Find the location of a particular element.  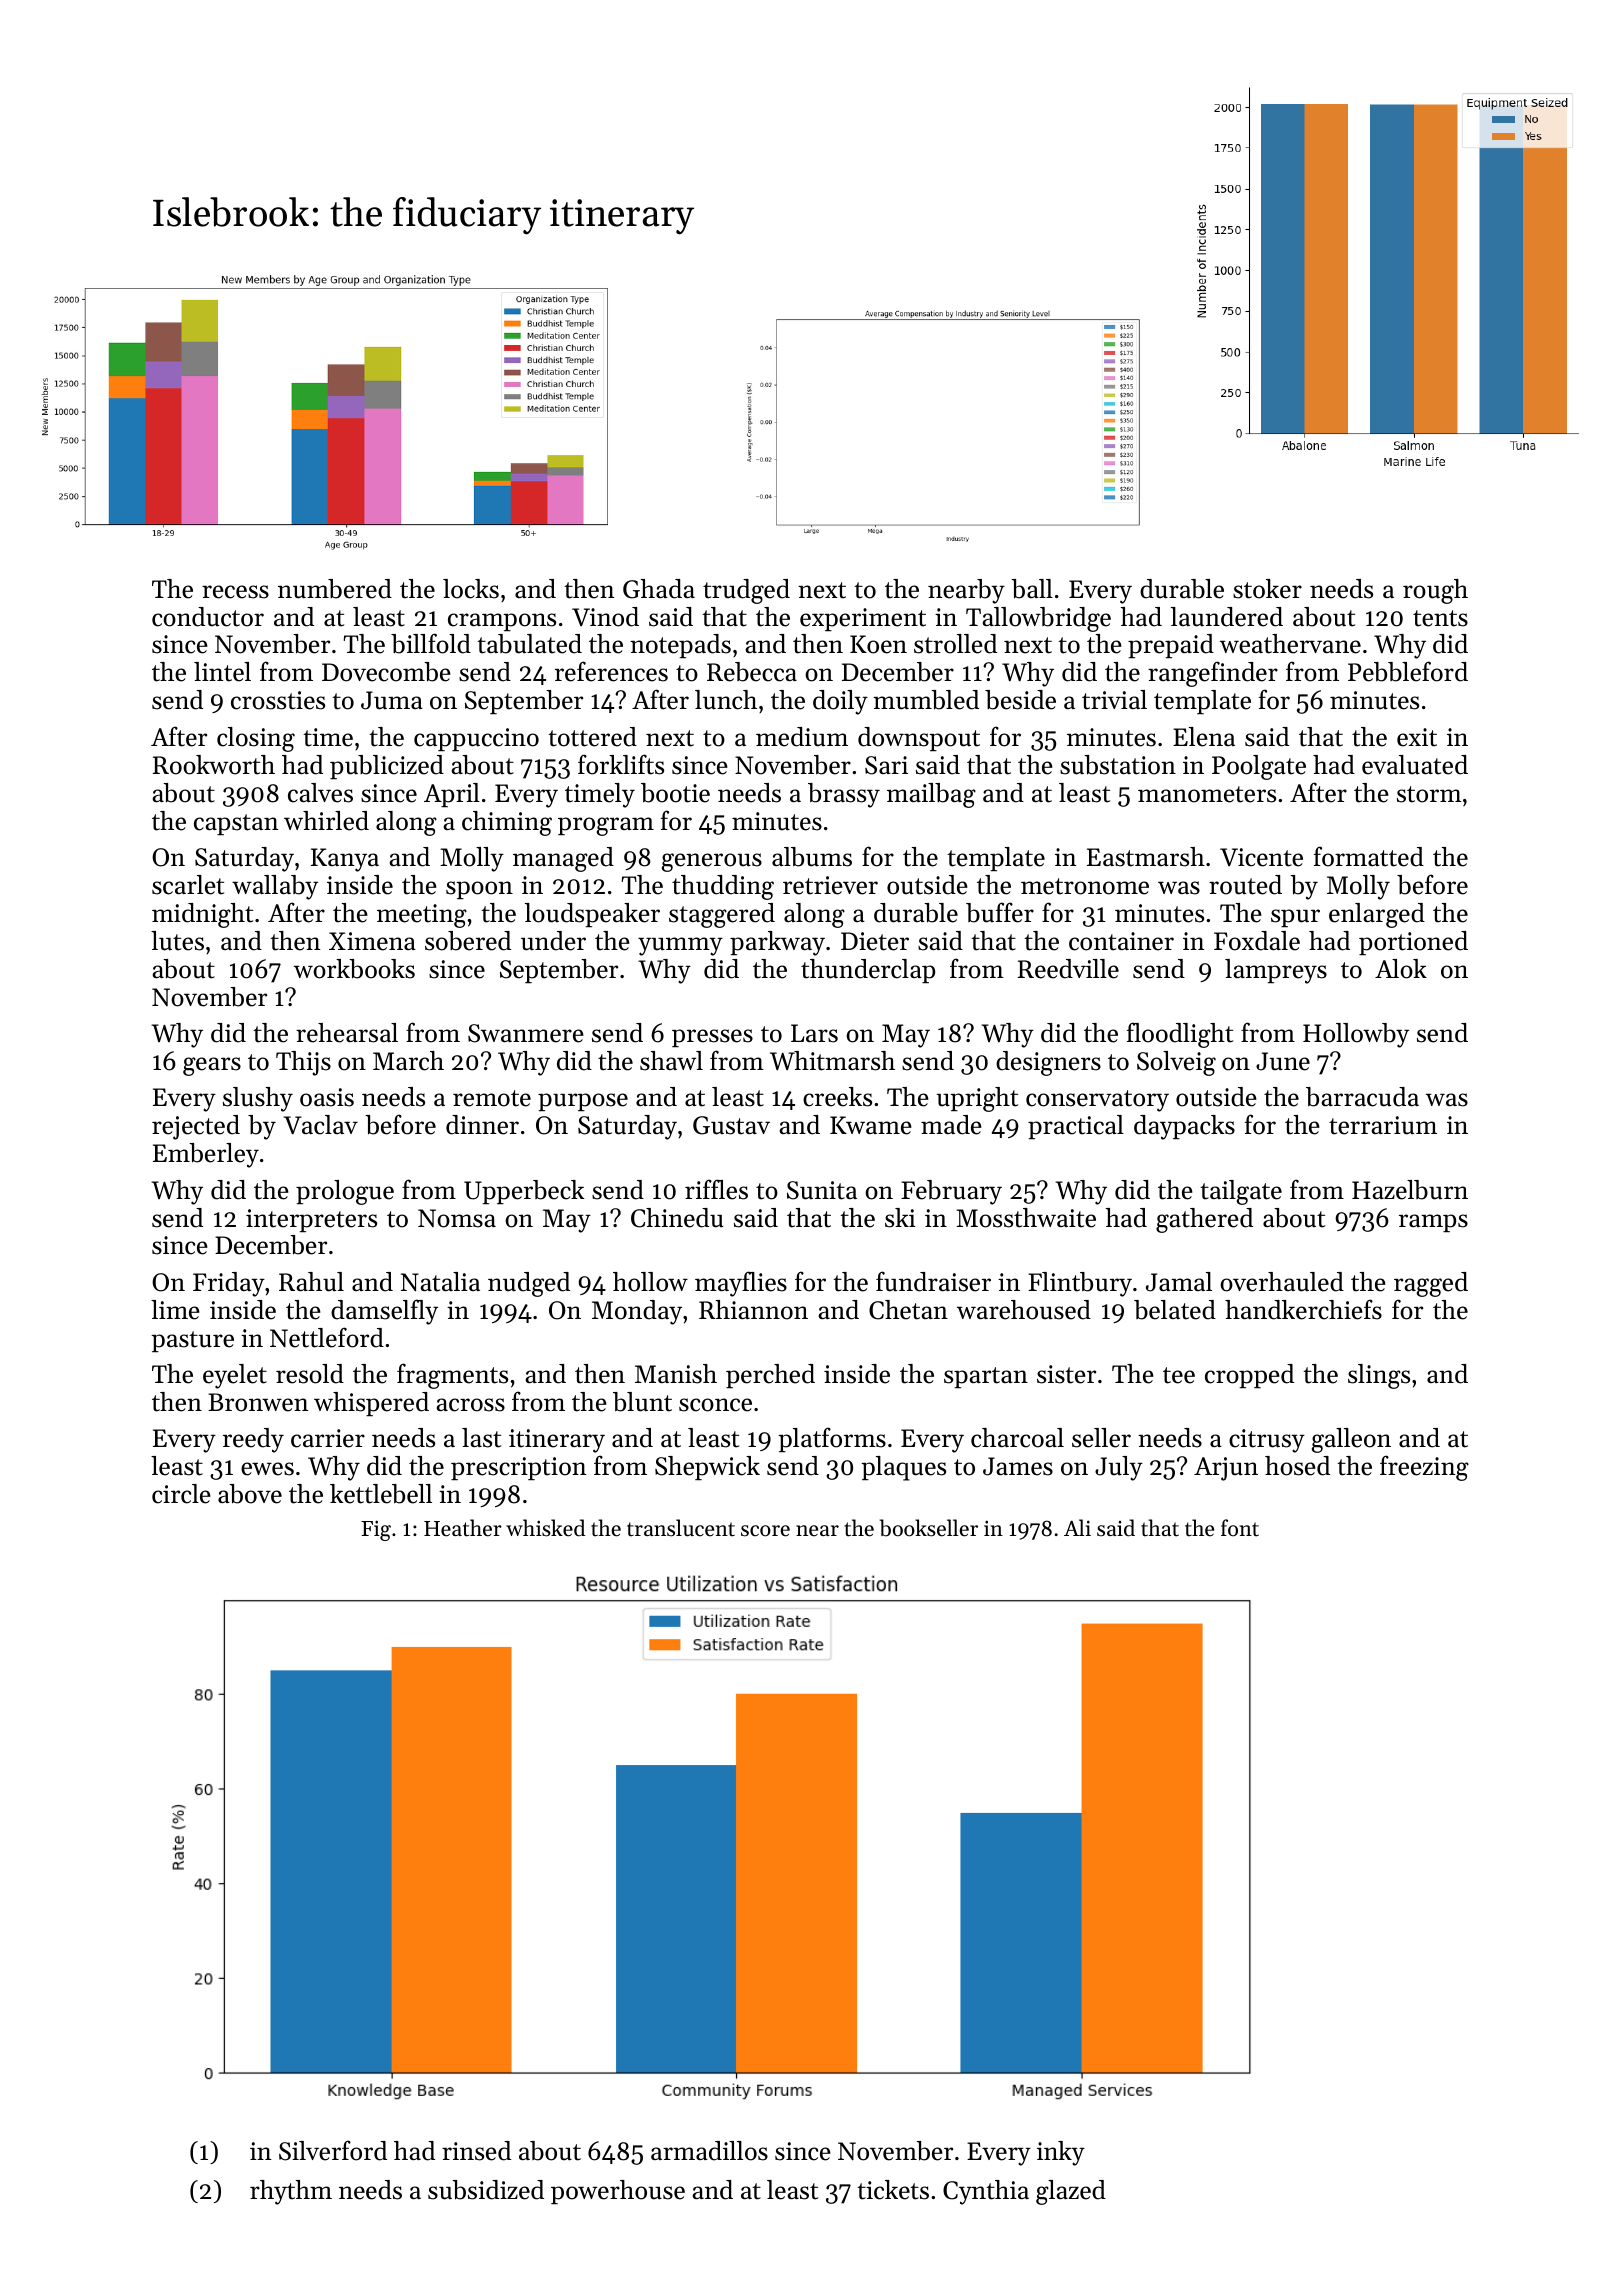

ramps is located at coordinates (1433, 1223).
